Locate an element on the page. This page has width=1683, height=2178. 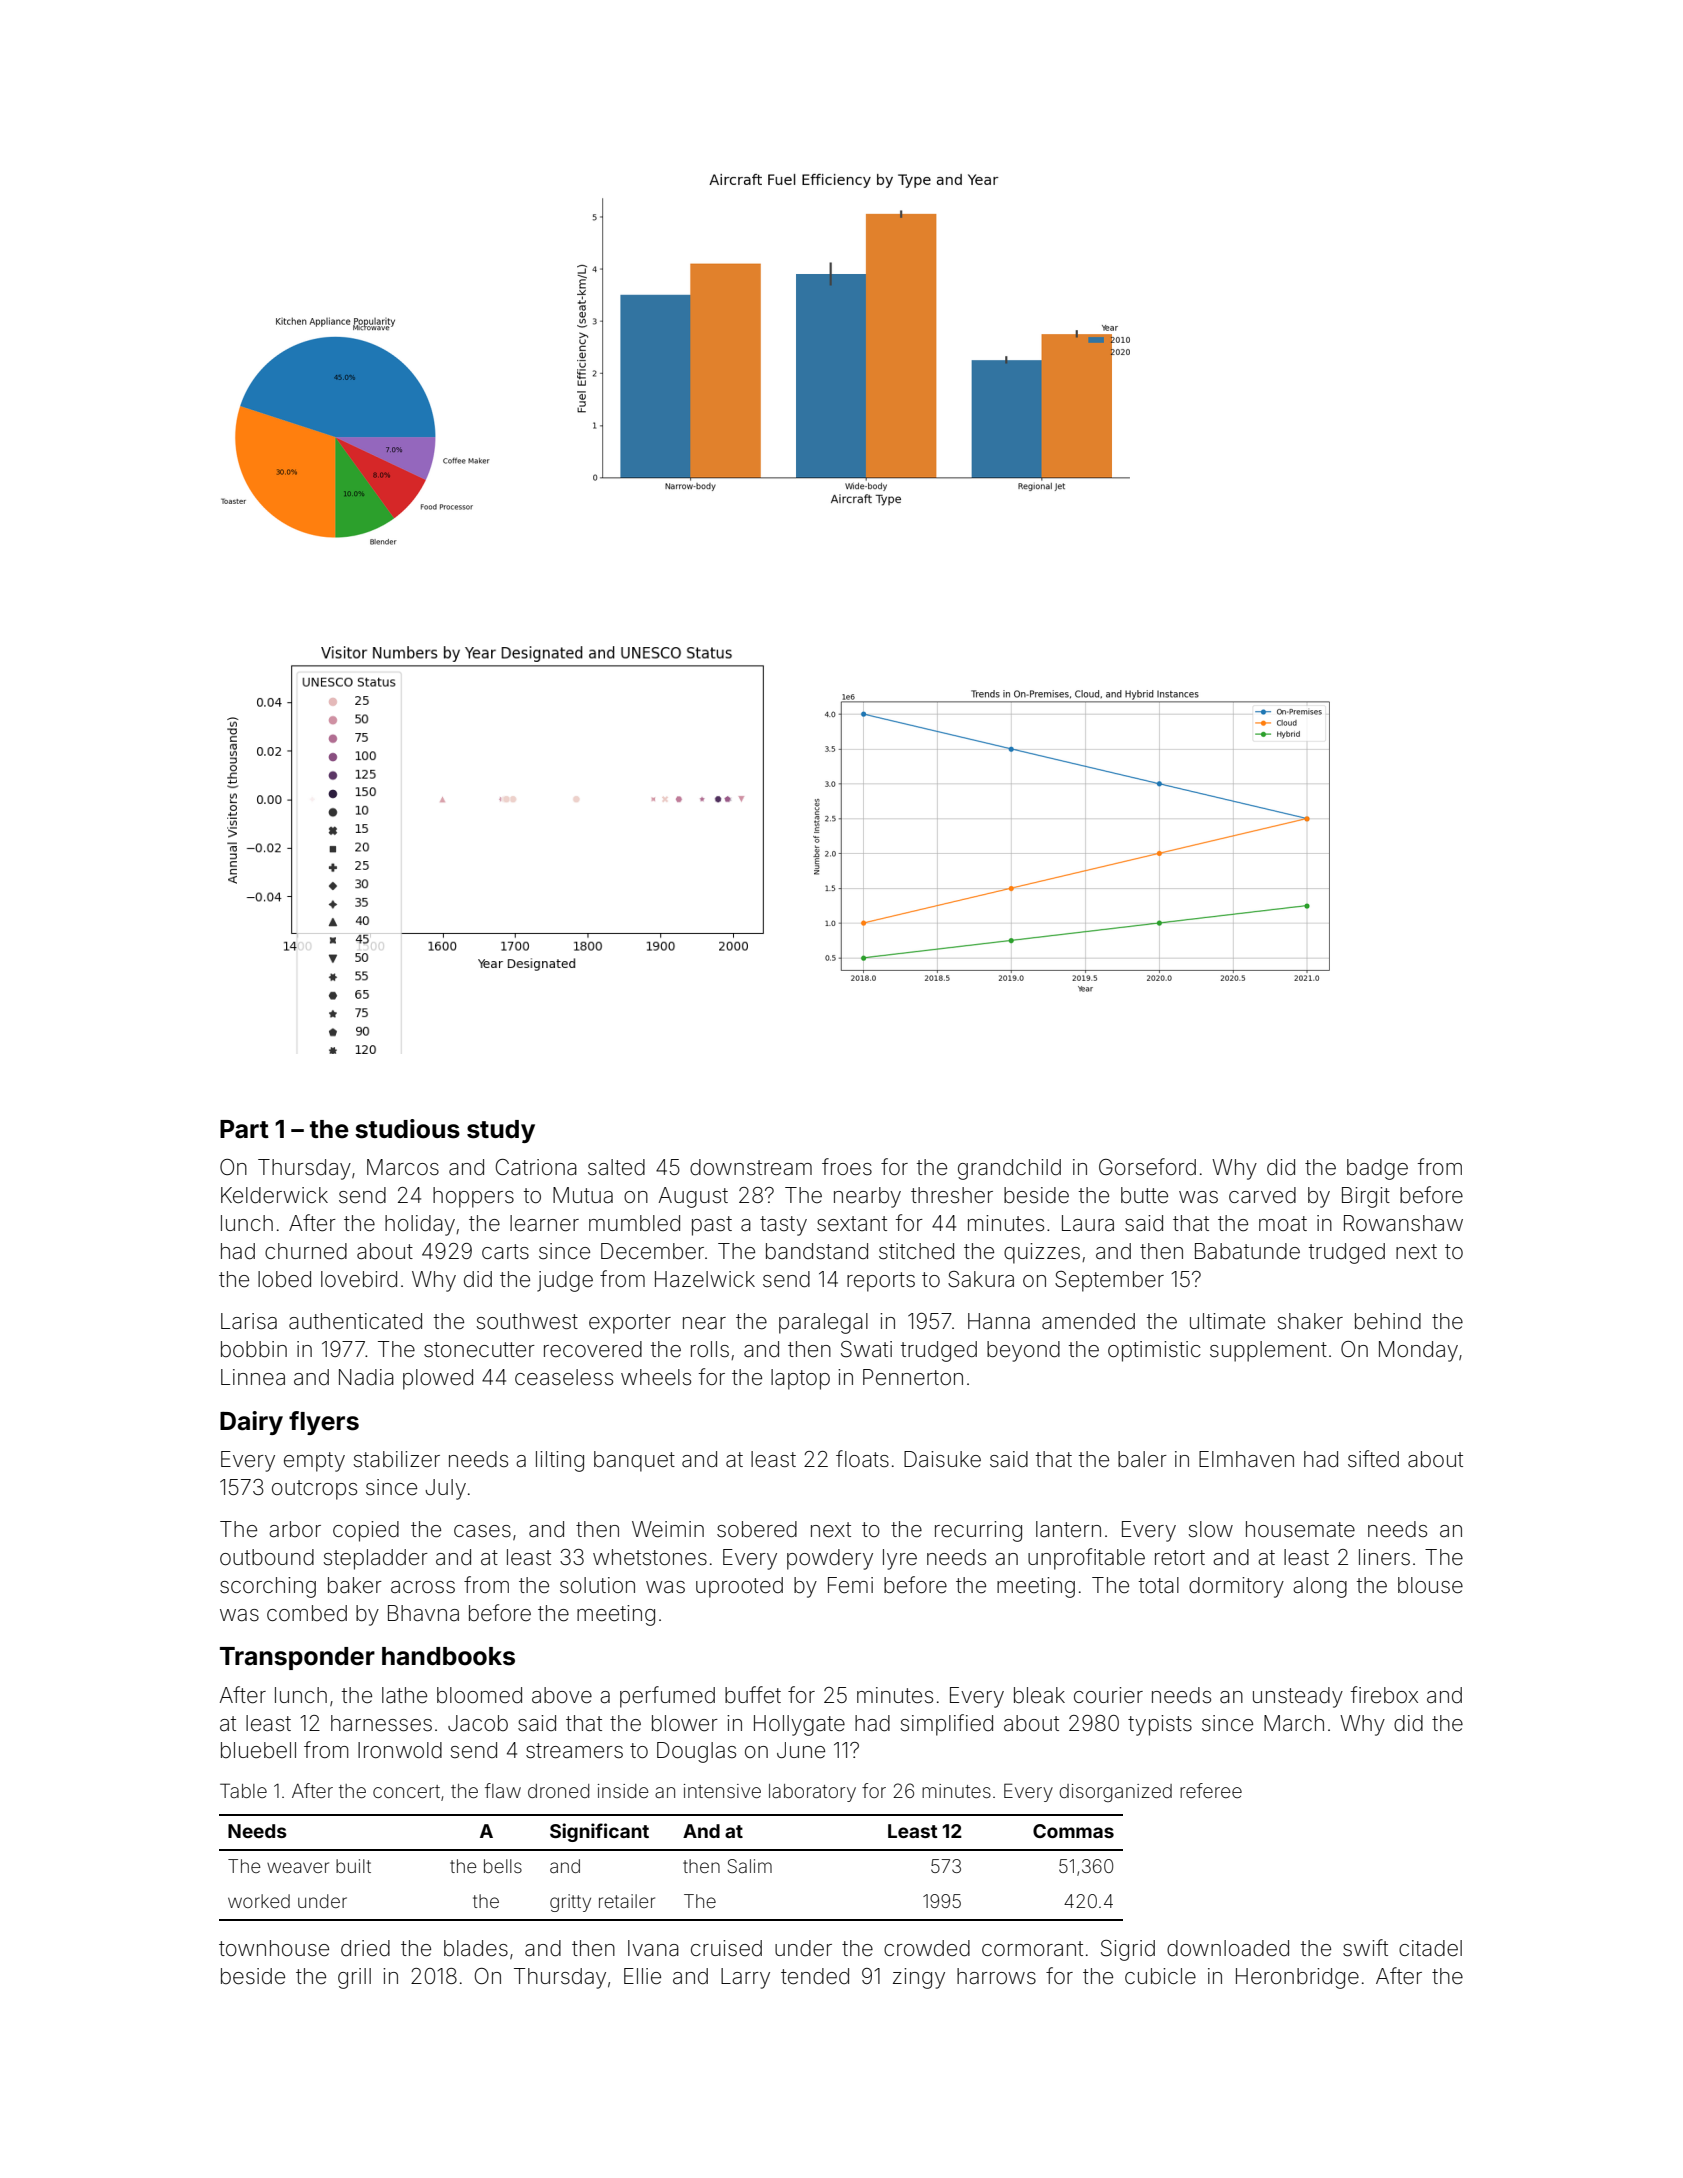
townhouse is located at coordinates (274, 1948).
